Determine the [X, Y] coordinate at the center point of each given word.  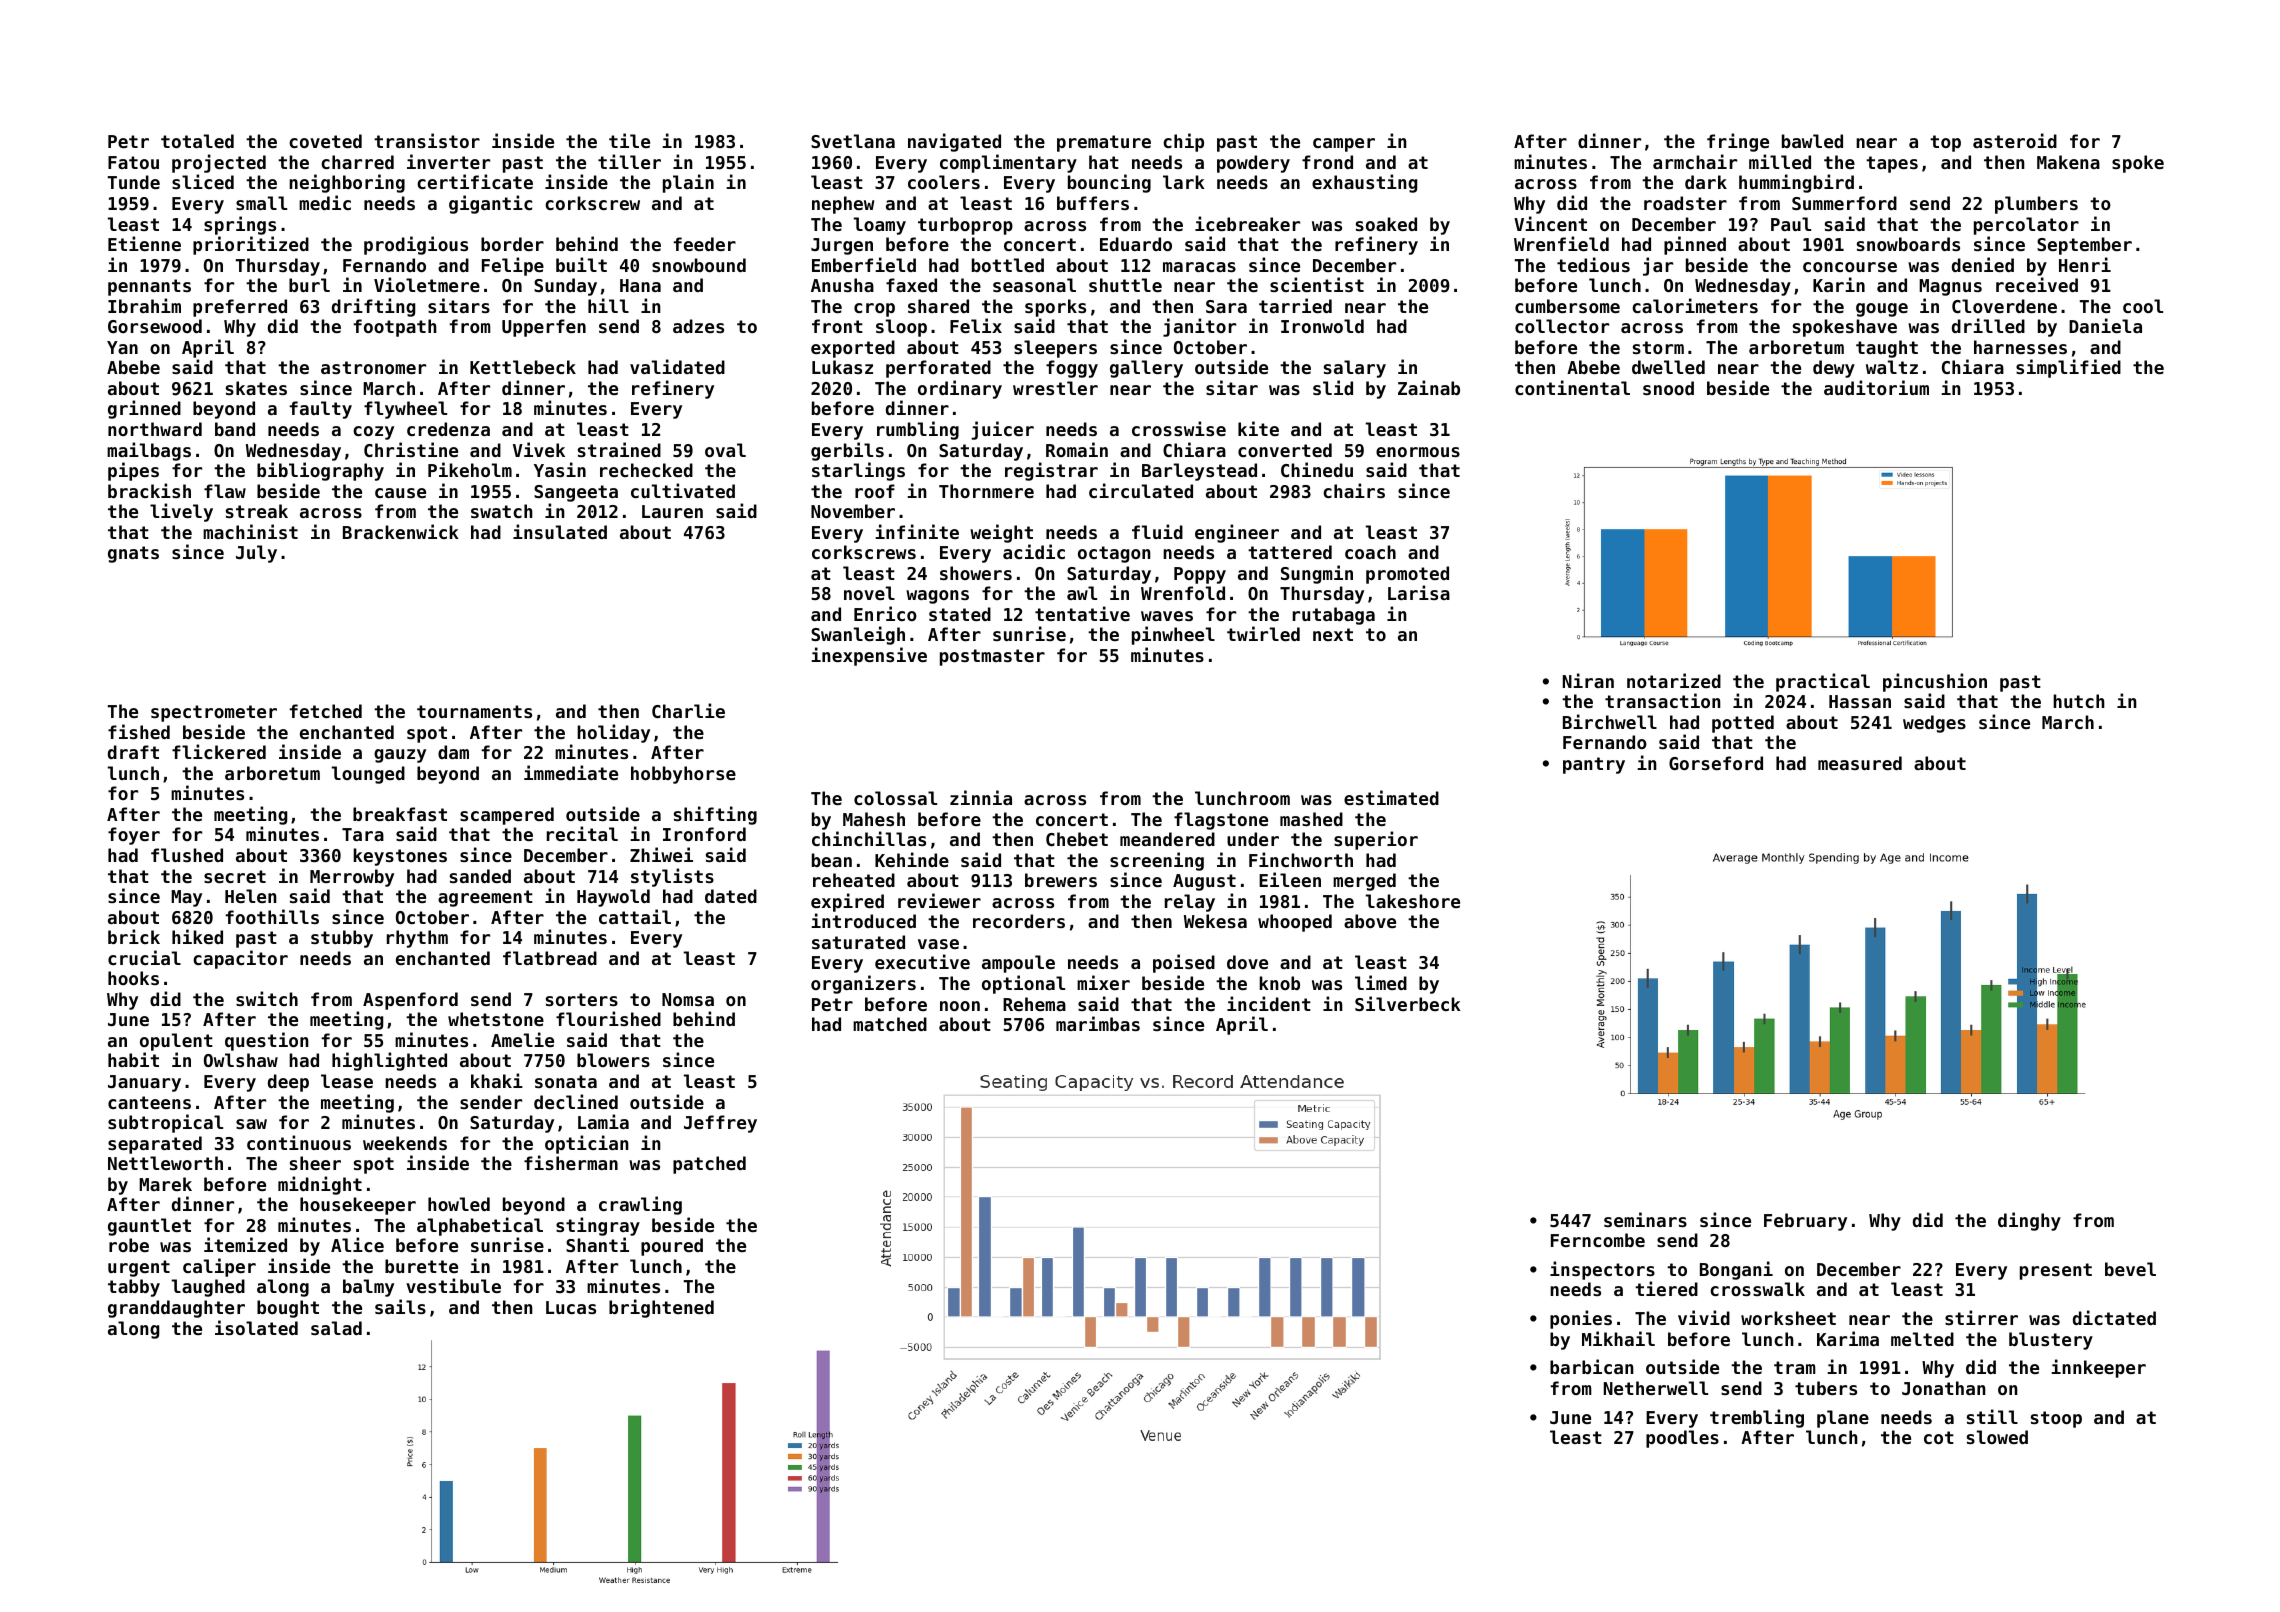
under [1253, 839]
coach [1370, 552]
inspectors [1602, 1270]
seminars [1645, 1219]
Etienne [144, 243]
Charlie [688, 710]
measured [1860, 763]
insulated [560, 531]
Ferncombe [1598, 1240]
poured [672, 1247]
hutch [2079, 701]
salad [336, 1328]
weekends [405, 1143]
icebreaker [1247, 223]
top [1945, 143]
